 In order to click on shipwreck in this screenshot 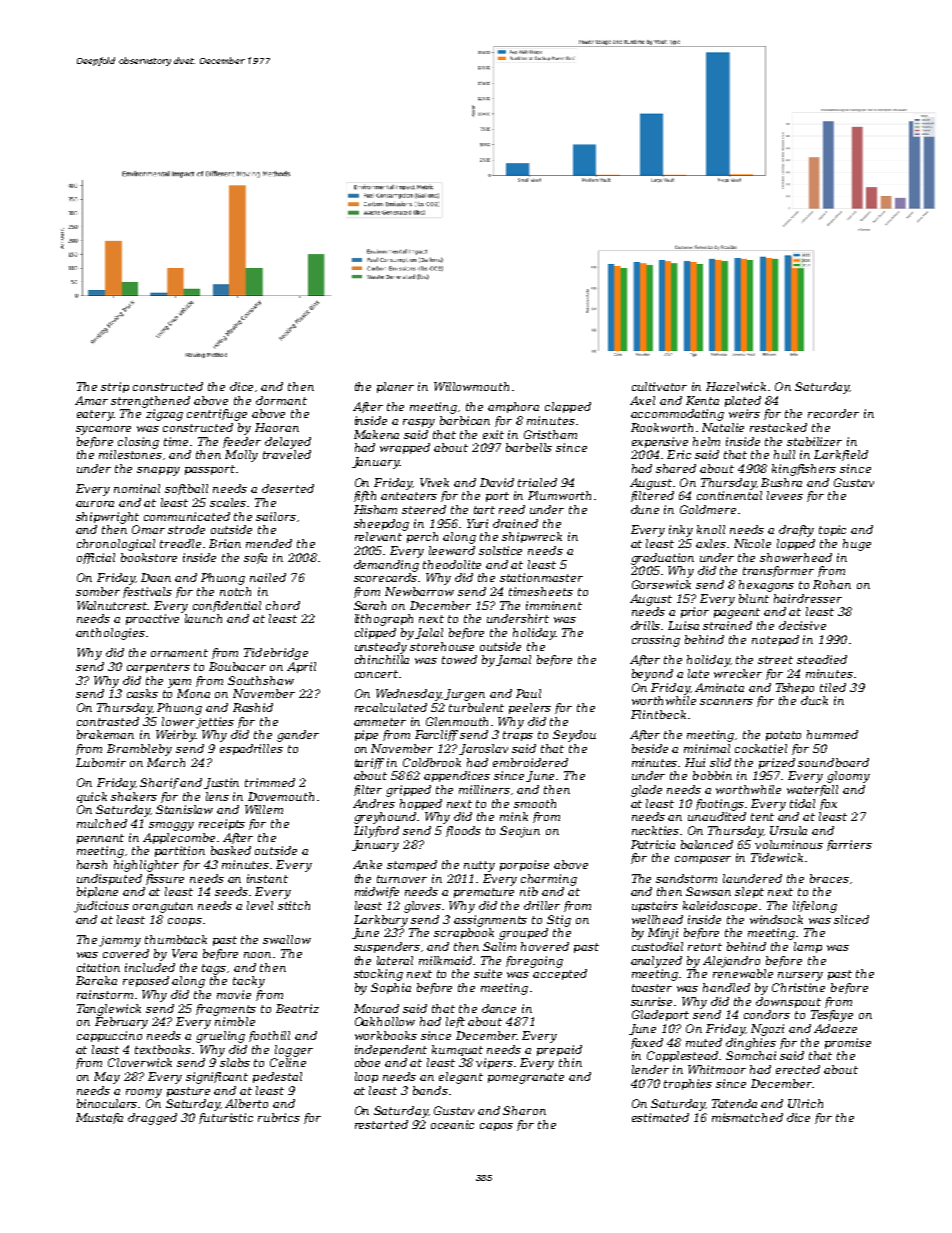, I will do `click(532, 537)`.
